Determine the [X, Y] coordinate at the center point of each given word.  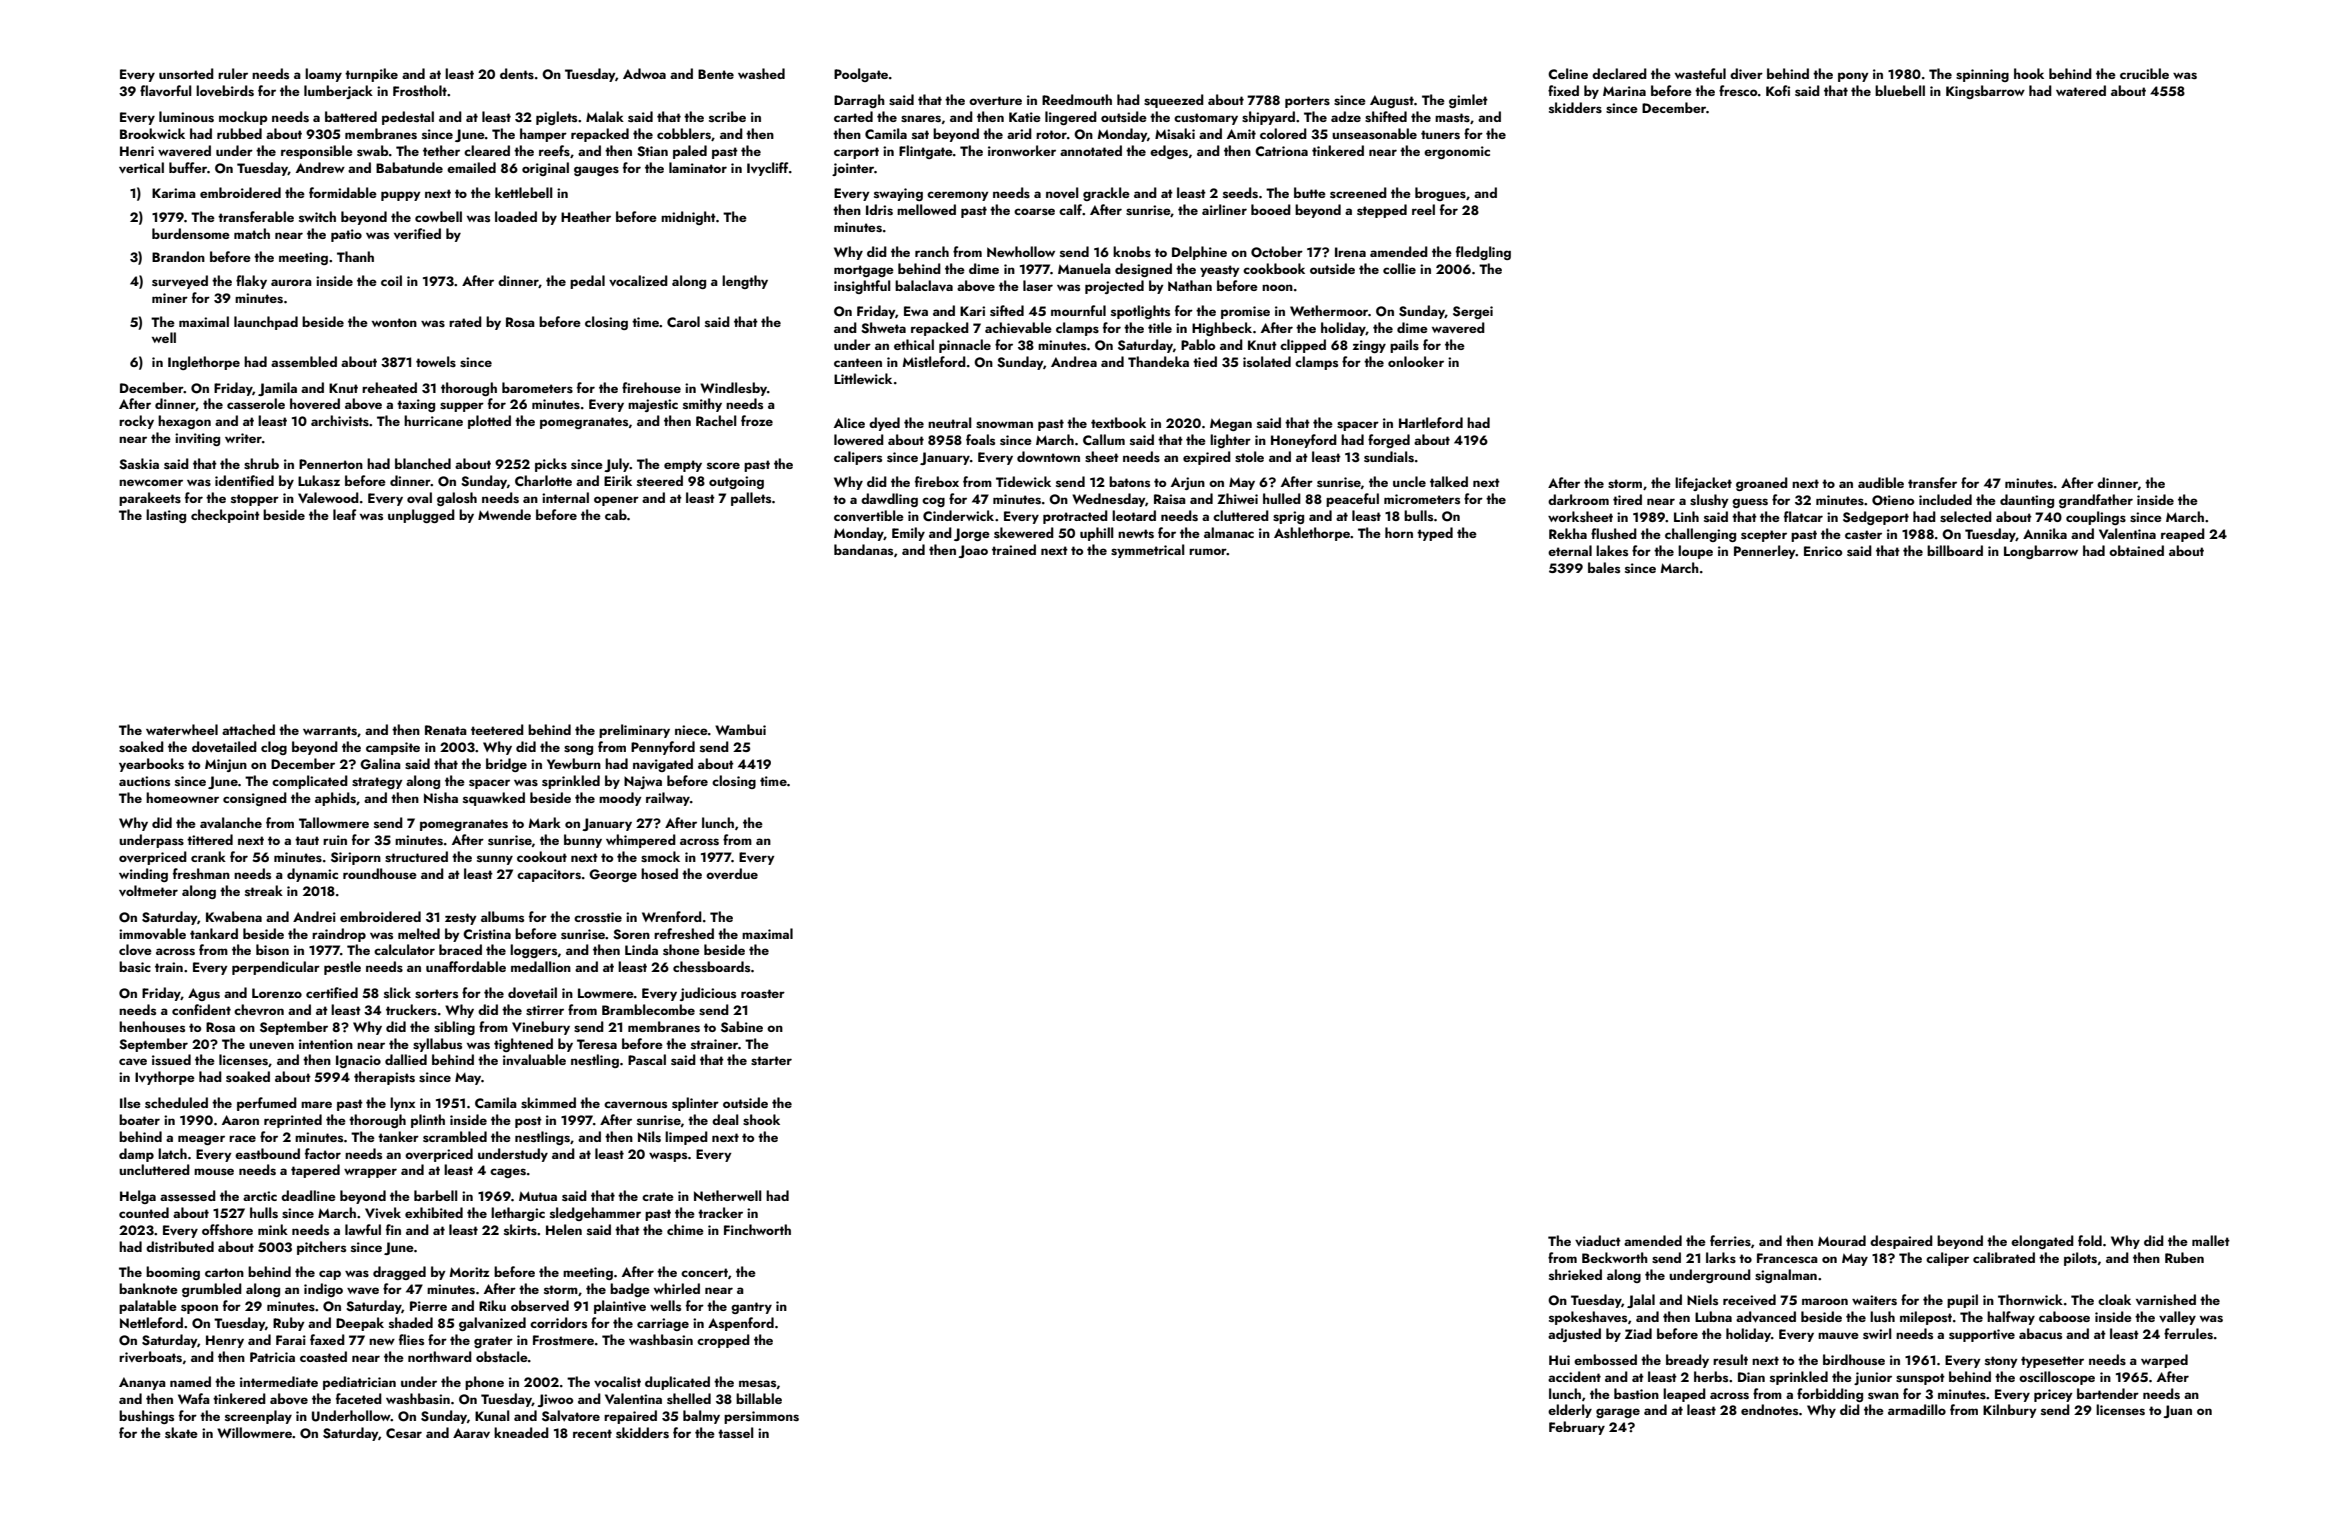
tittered [210, 839]
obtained [2136, 550]
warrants [330, 730]
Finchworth [757, 1229]
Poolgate [861, 75]
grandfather [2096, 501]
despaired [1901, 1242]
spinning [1982, 75]
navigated [663, 765]
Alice [849, 422]
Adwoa [644, 73]
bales [1604, 567]
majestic [653, 405]
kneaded [521, 1432]
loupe [1695, 552]
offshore [227, 1229]
